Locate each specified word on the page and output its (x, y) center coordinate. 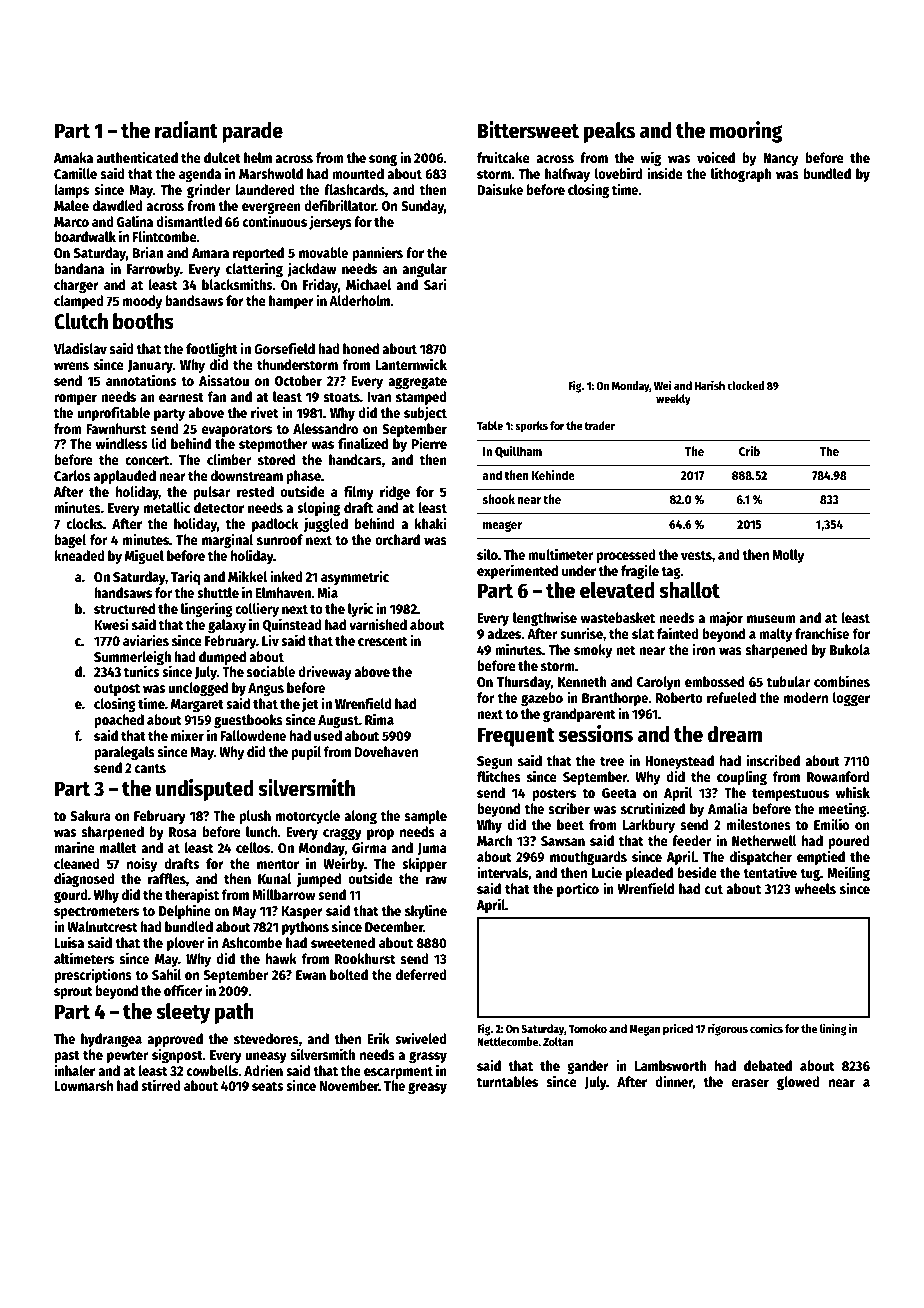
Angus (266, 689)
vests (696, 555)
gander (588, 1067)
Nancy (780, 159)
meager (502, 526)
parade (252, 132)
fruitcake (503, 157)
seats (267, 1086)
